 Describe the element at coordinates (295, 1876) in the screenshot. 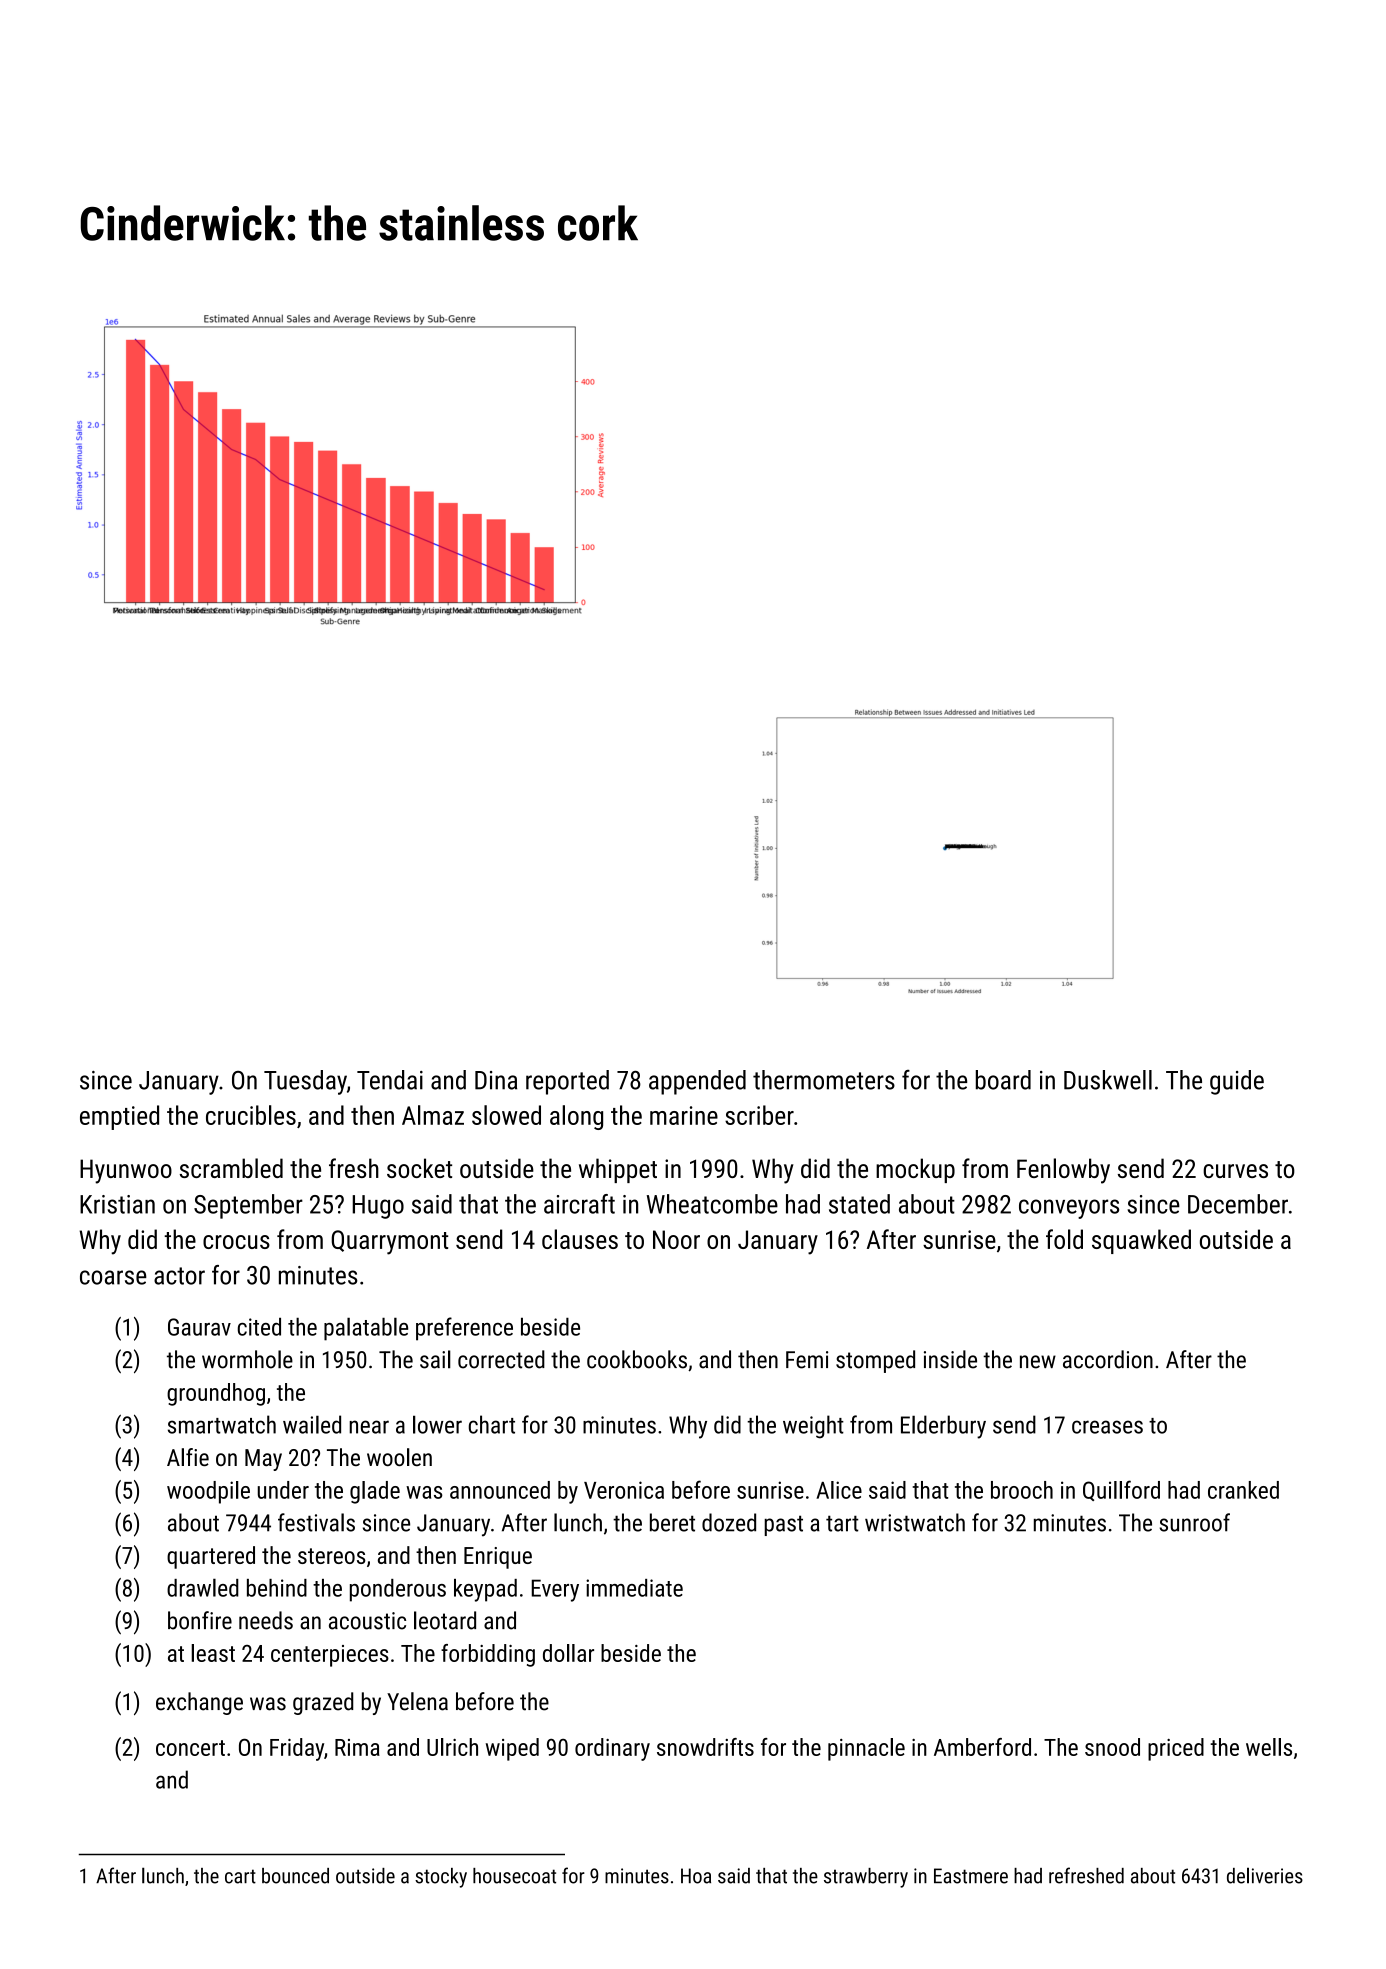

I see `bounced` at that location.
